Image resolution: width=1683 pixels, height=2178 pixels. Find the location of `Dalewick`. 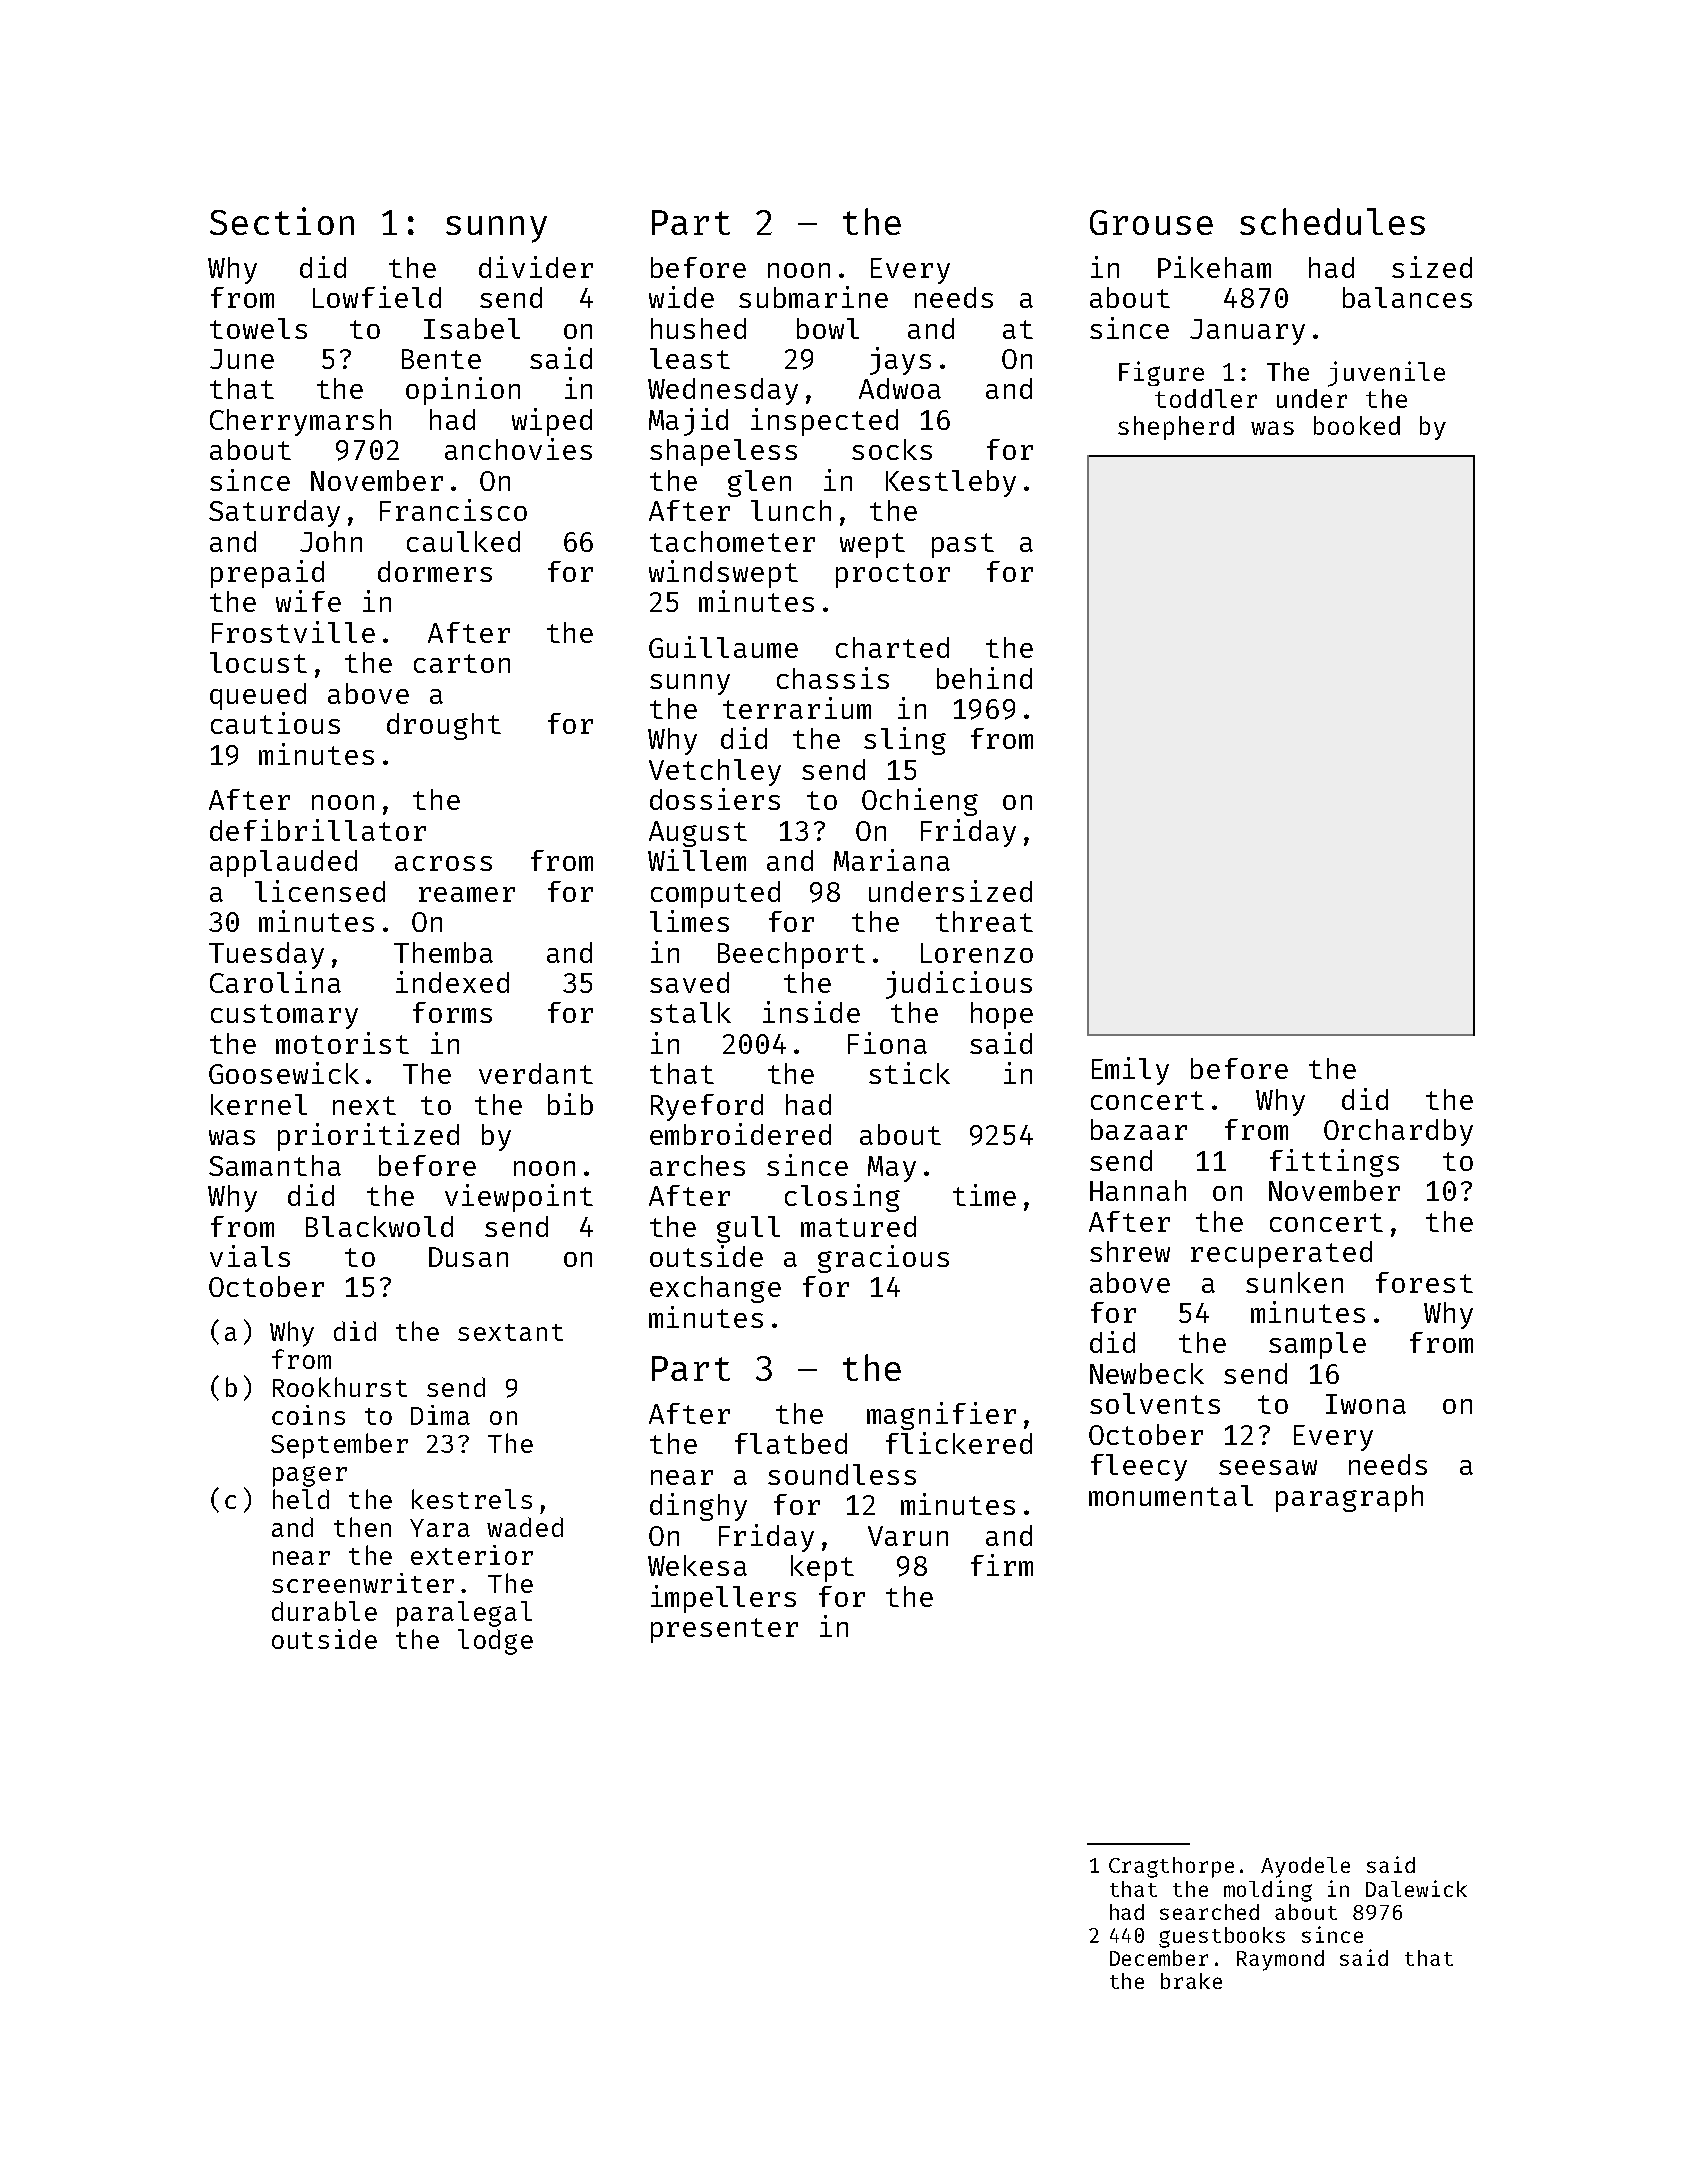

Dalewick is located at coordinates (1416, 1888).
